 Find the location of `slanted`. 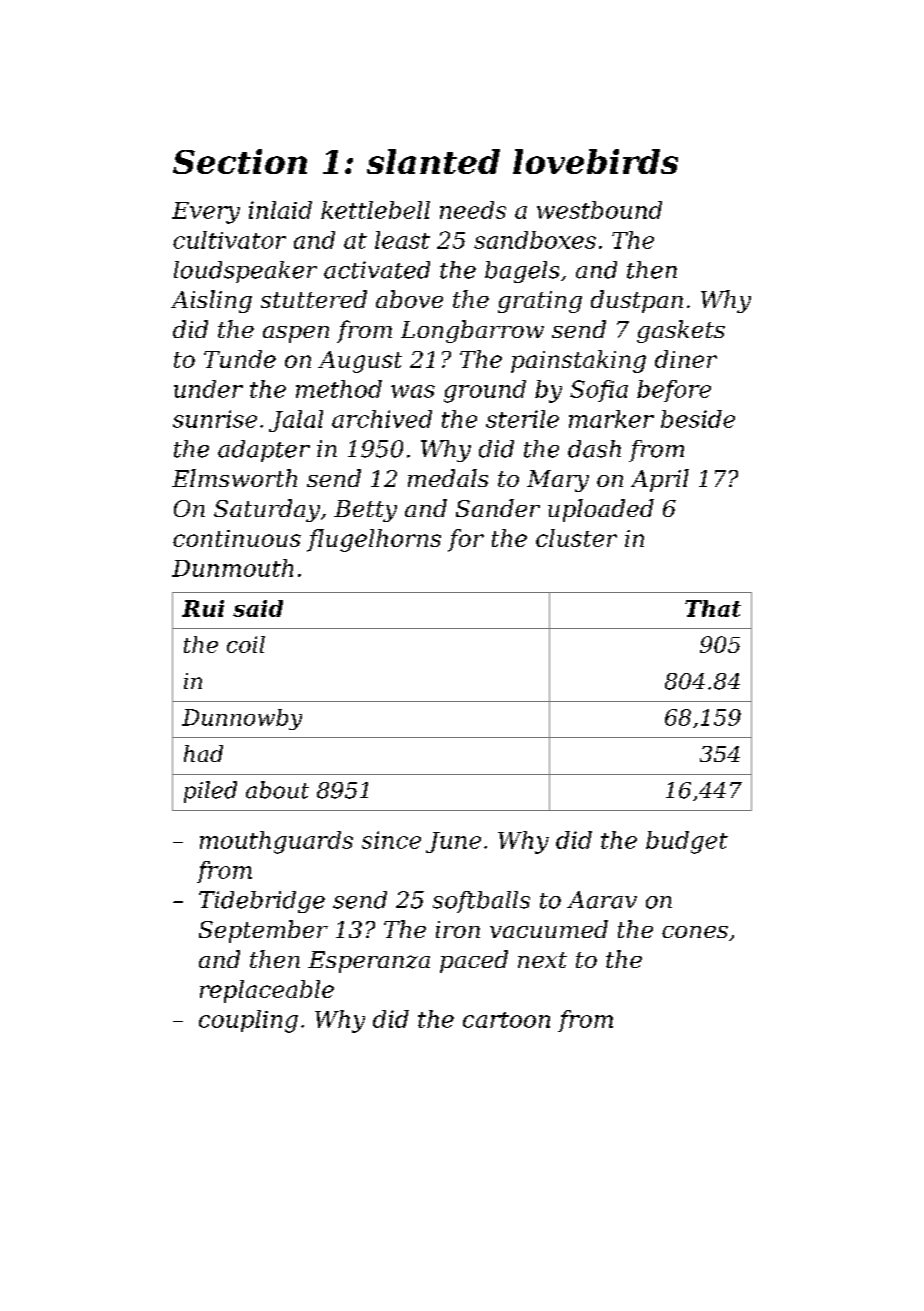

slanted is located at coordinates (433, 161).
